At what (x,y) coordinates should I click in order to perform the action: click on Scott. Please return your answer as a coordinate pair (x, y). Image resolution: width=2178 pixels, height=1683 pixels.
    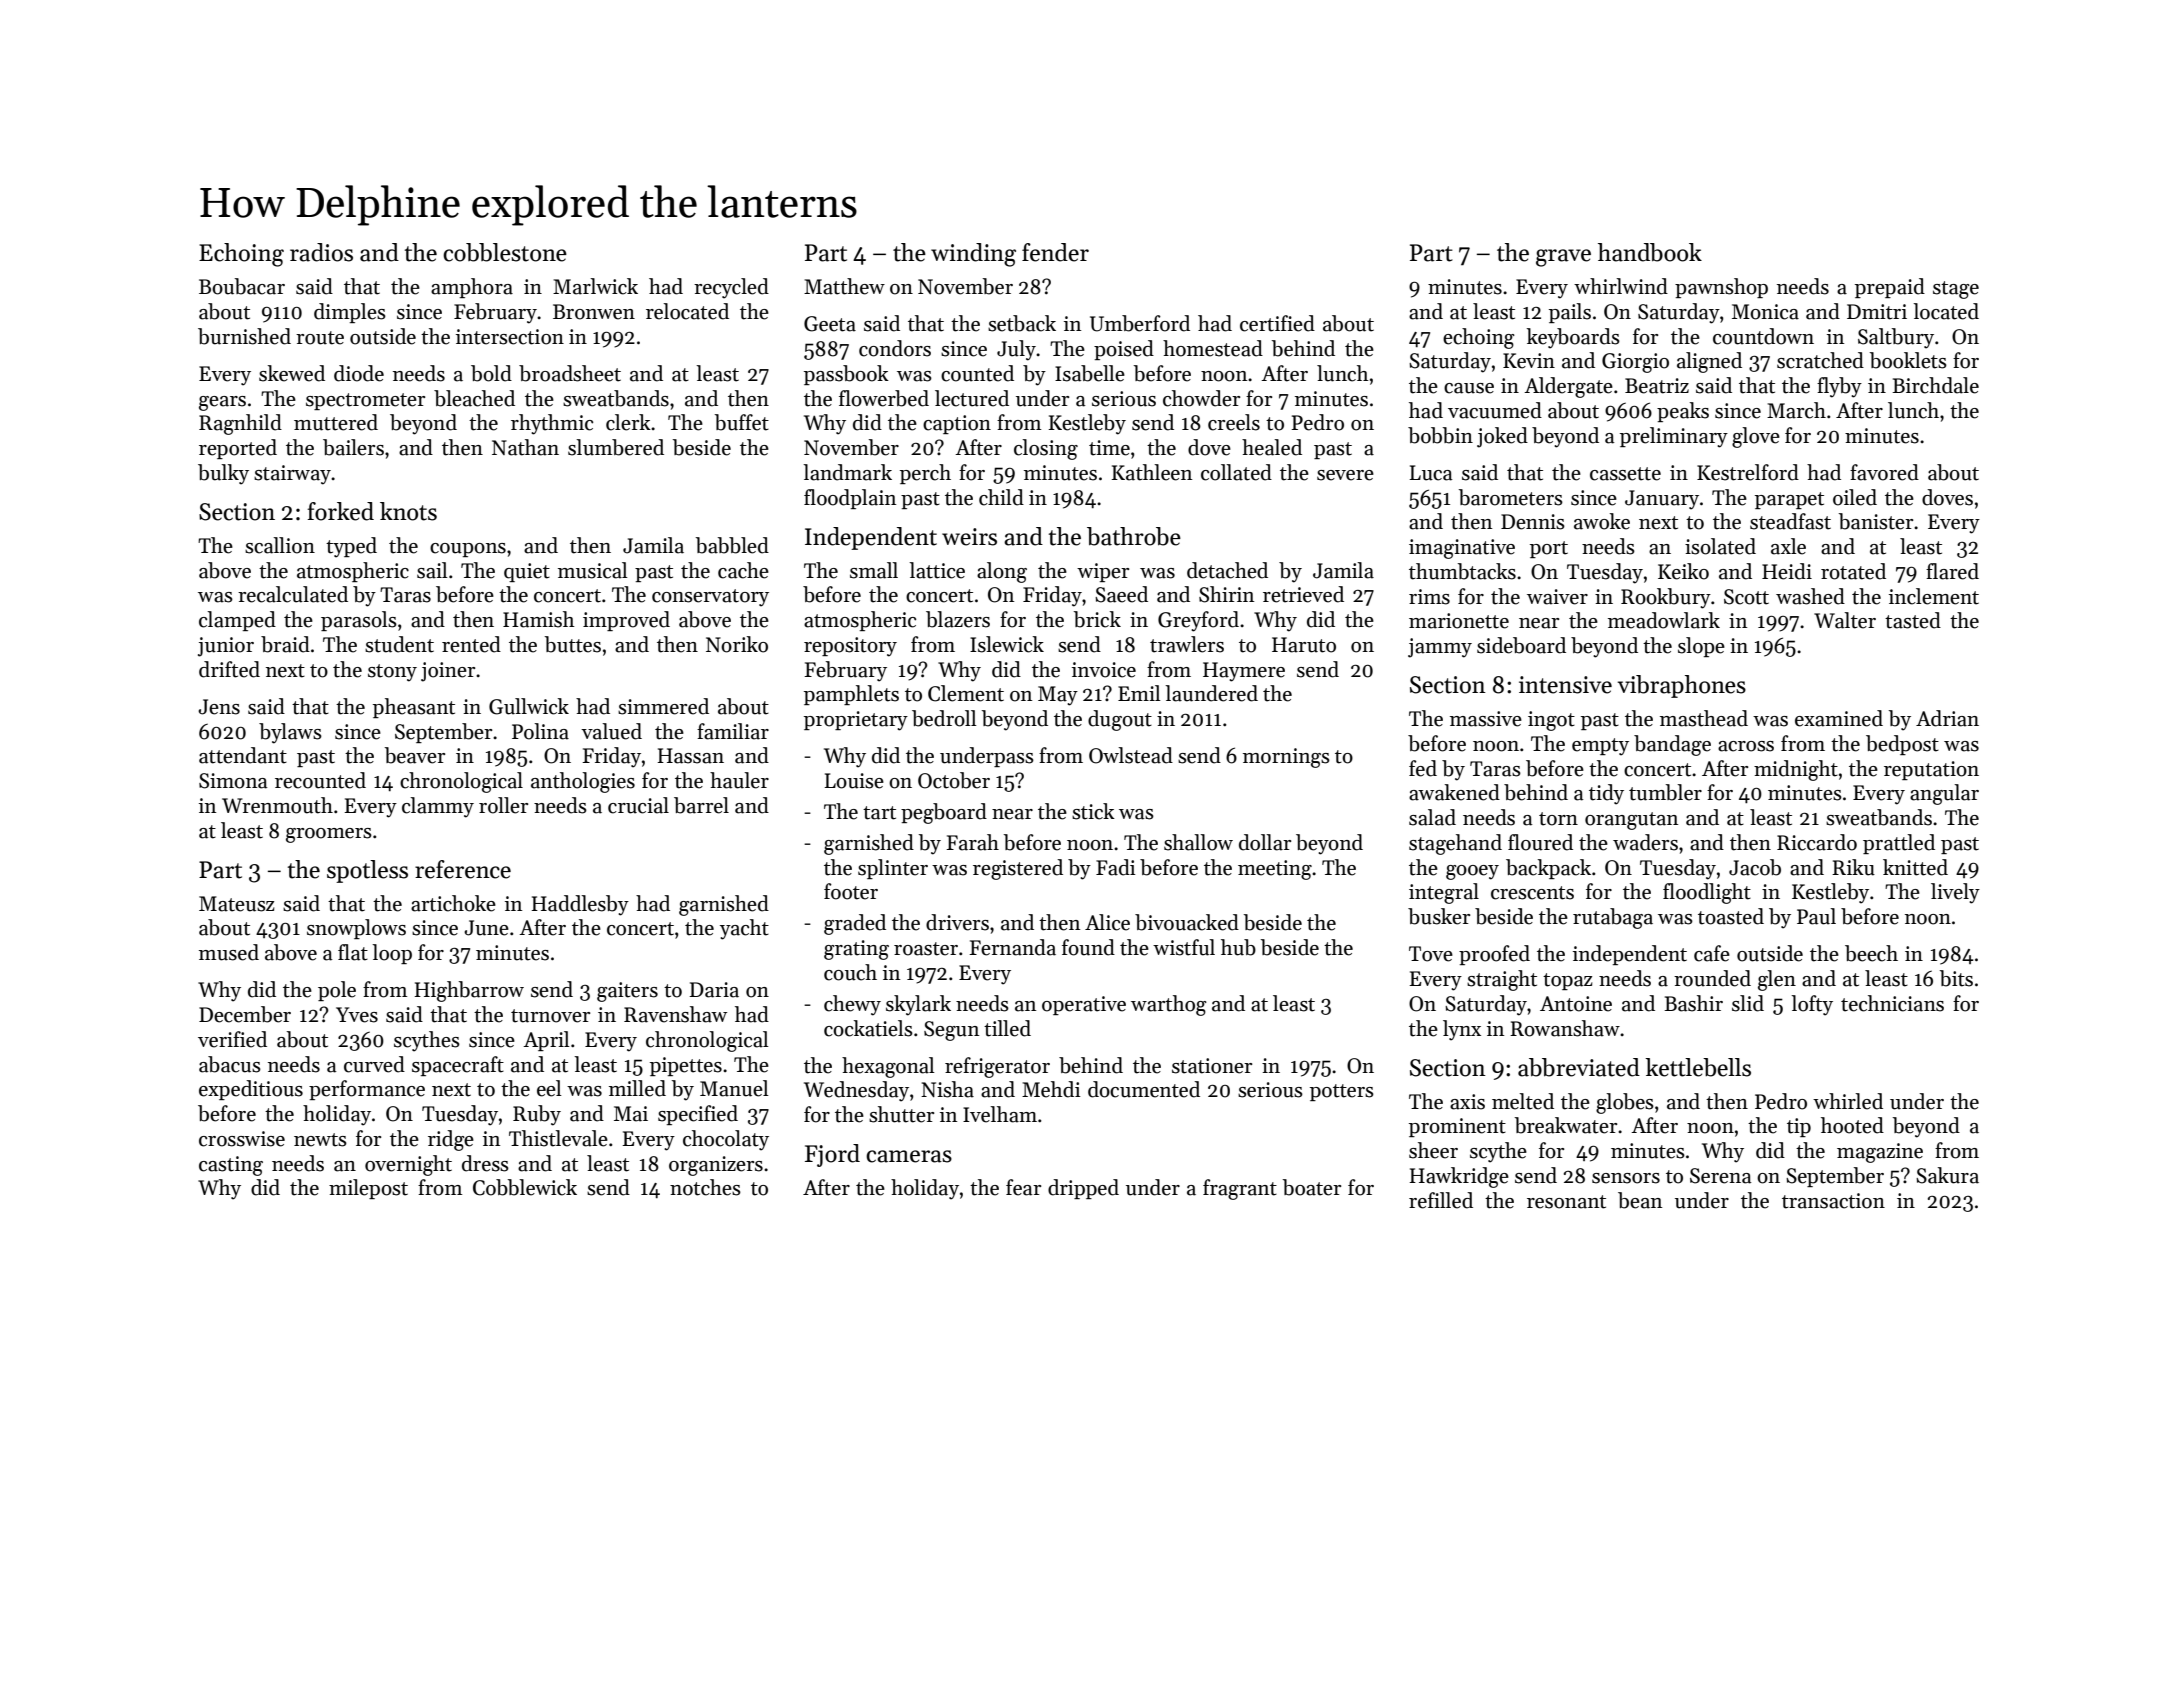
    Looking at the image, I should click on (1746, 597).
